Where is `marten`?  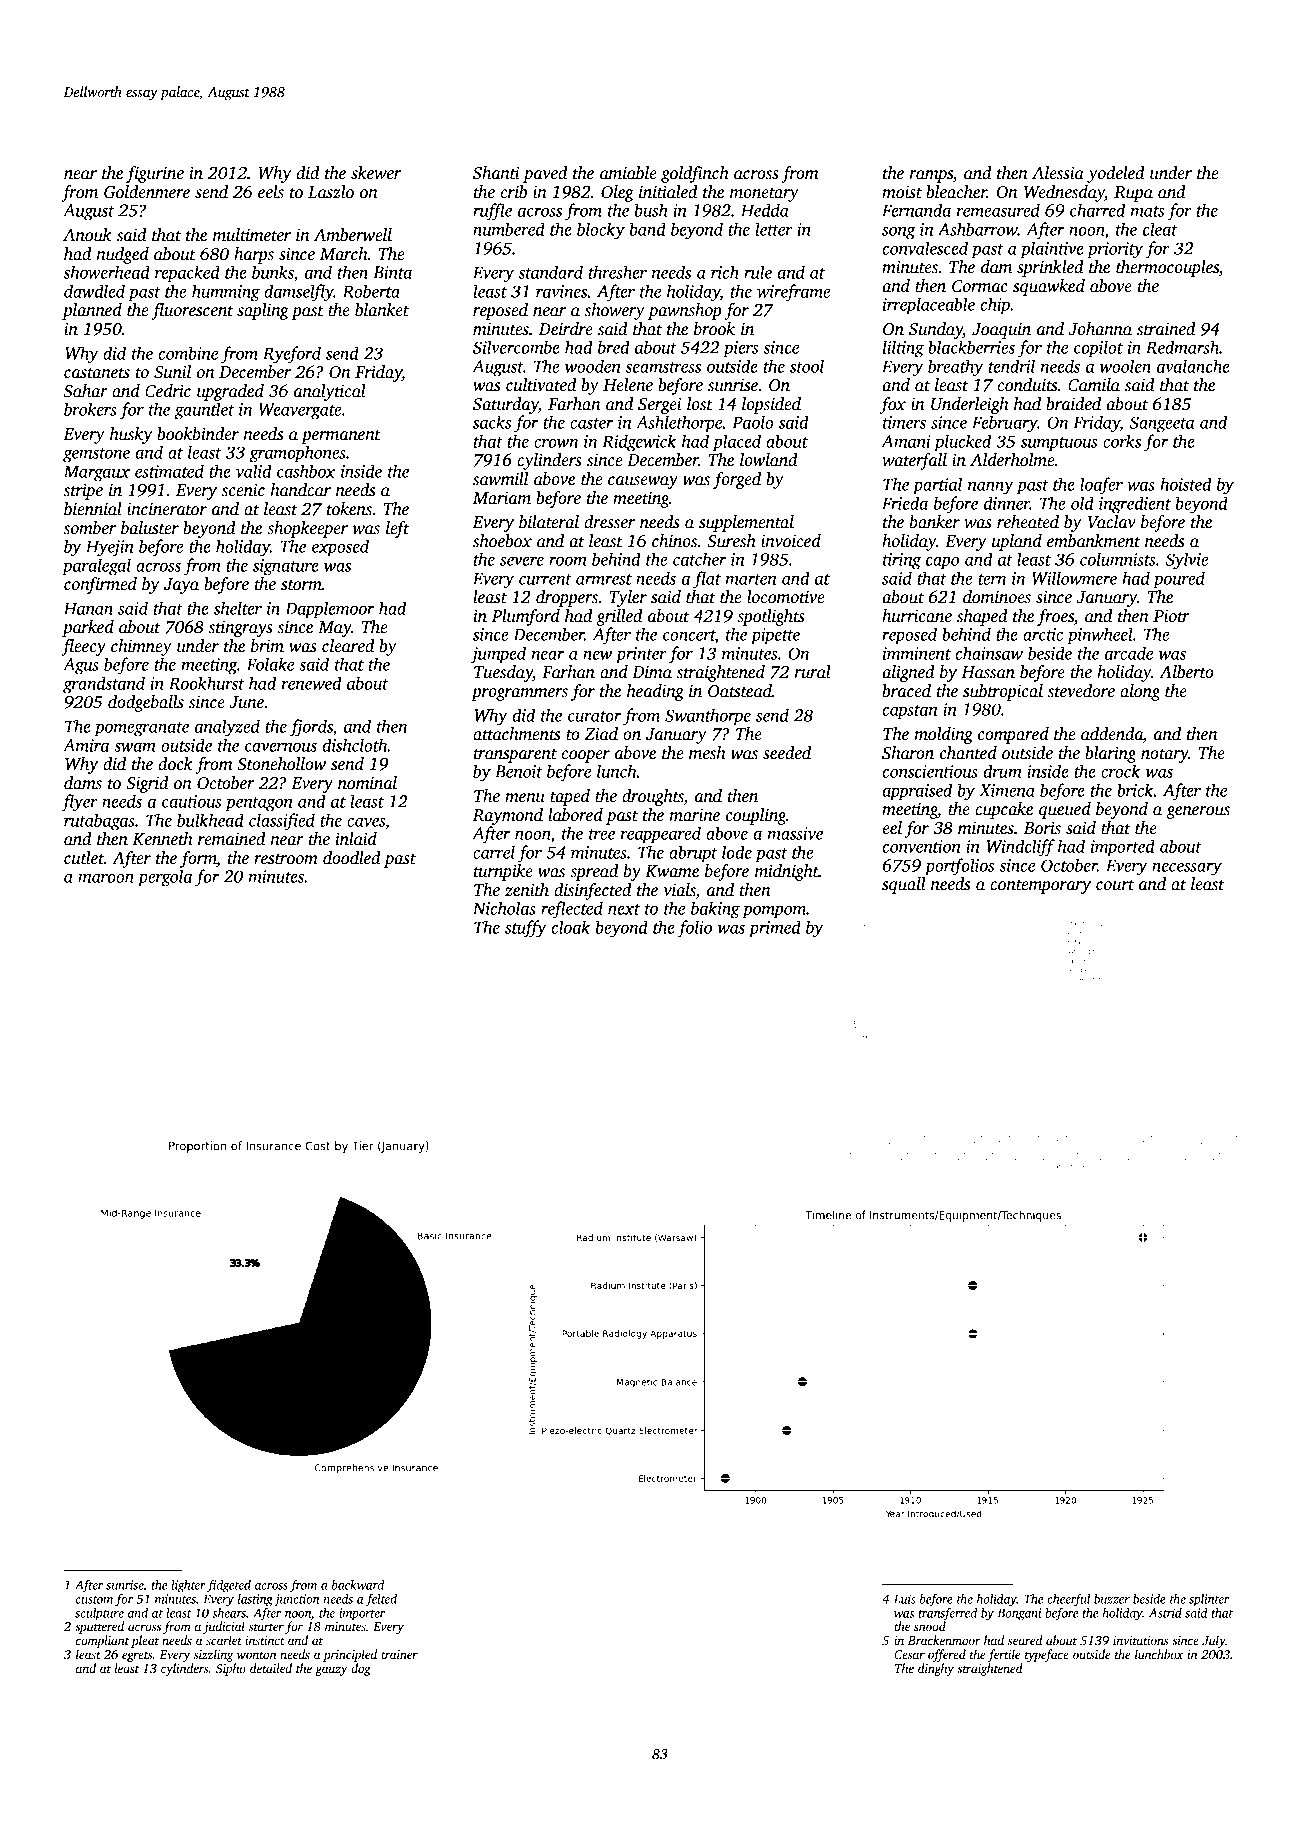 marten is located at coordinates (751, 579).
